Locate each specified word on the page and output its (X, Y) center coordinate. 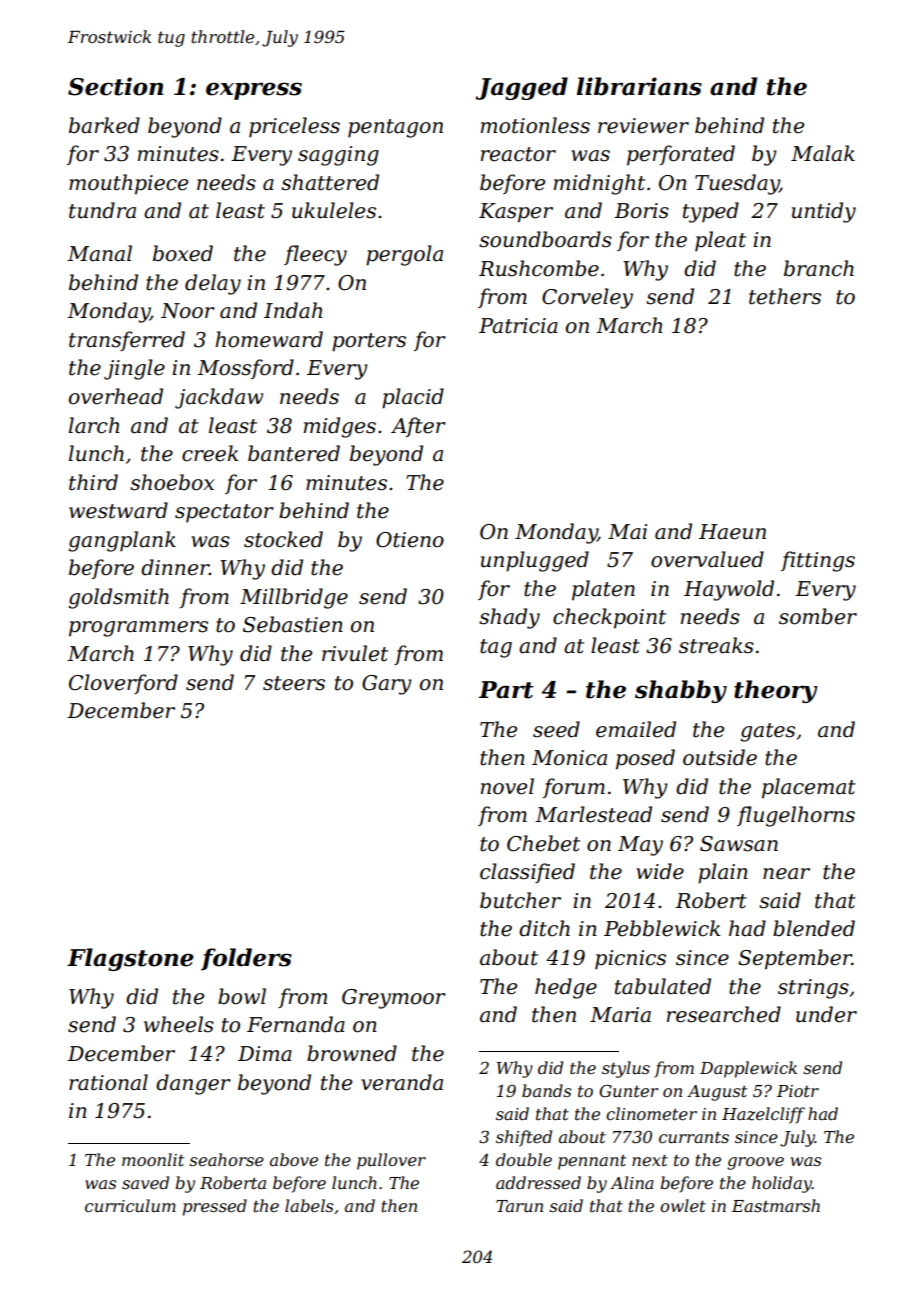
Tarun (519, 1206)
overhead (116, 396)
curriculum (130, 1205)
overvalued (707, 559)
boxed (183, 253)
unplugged (535, 561)
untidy (824, 212)
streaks (716, 645)
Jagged (521, 88)
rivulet (355, 653)
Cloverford (123, 684)
